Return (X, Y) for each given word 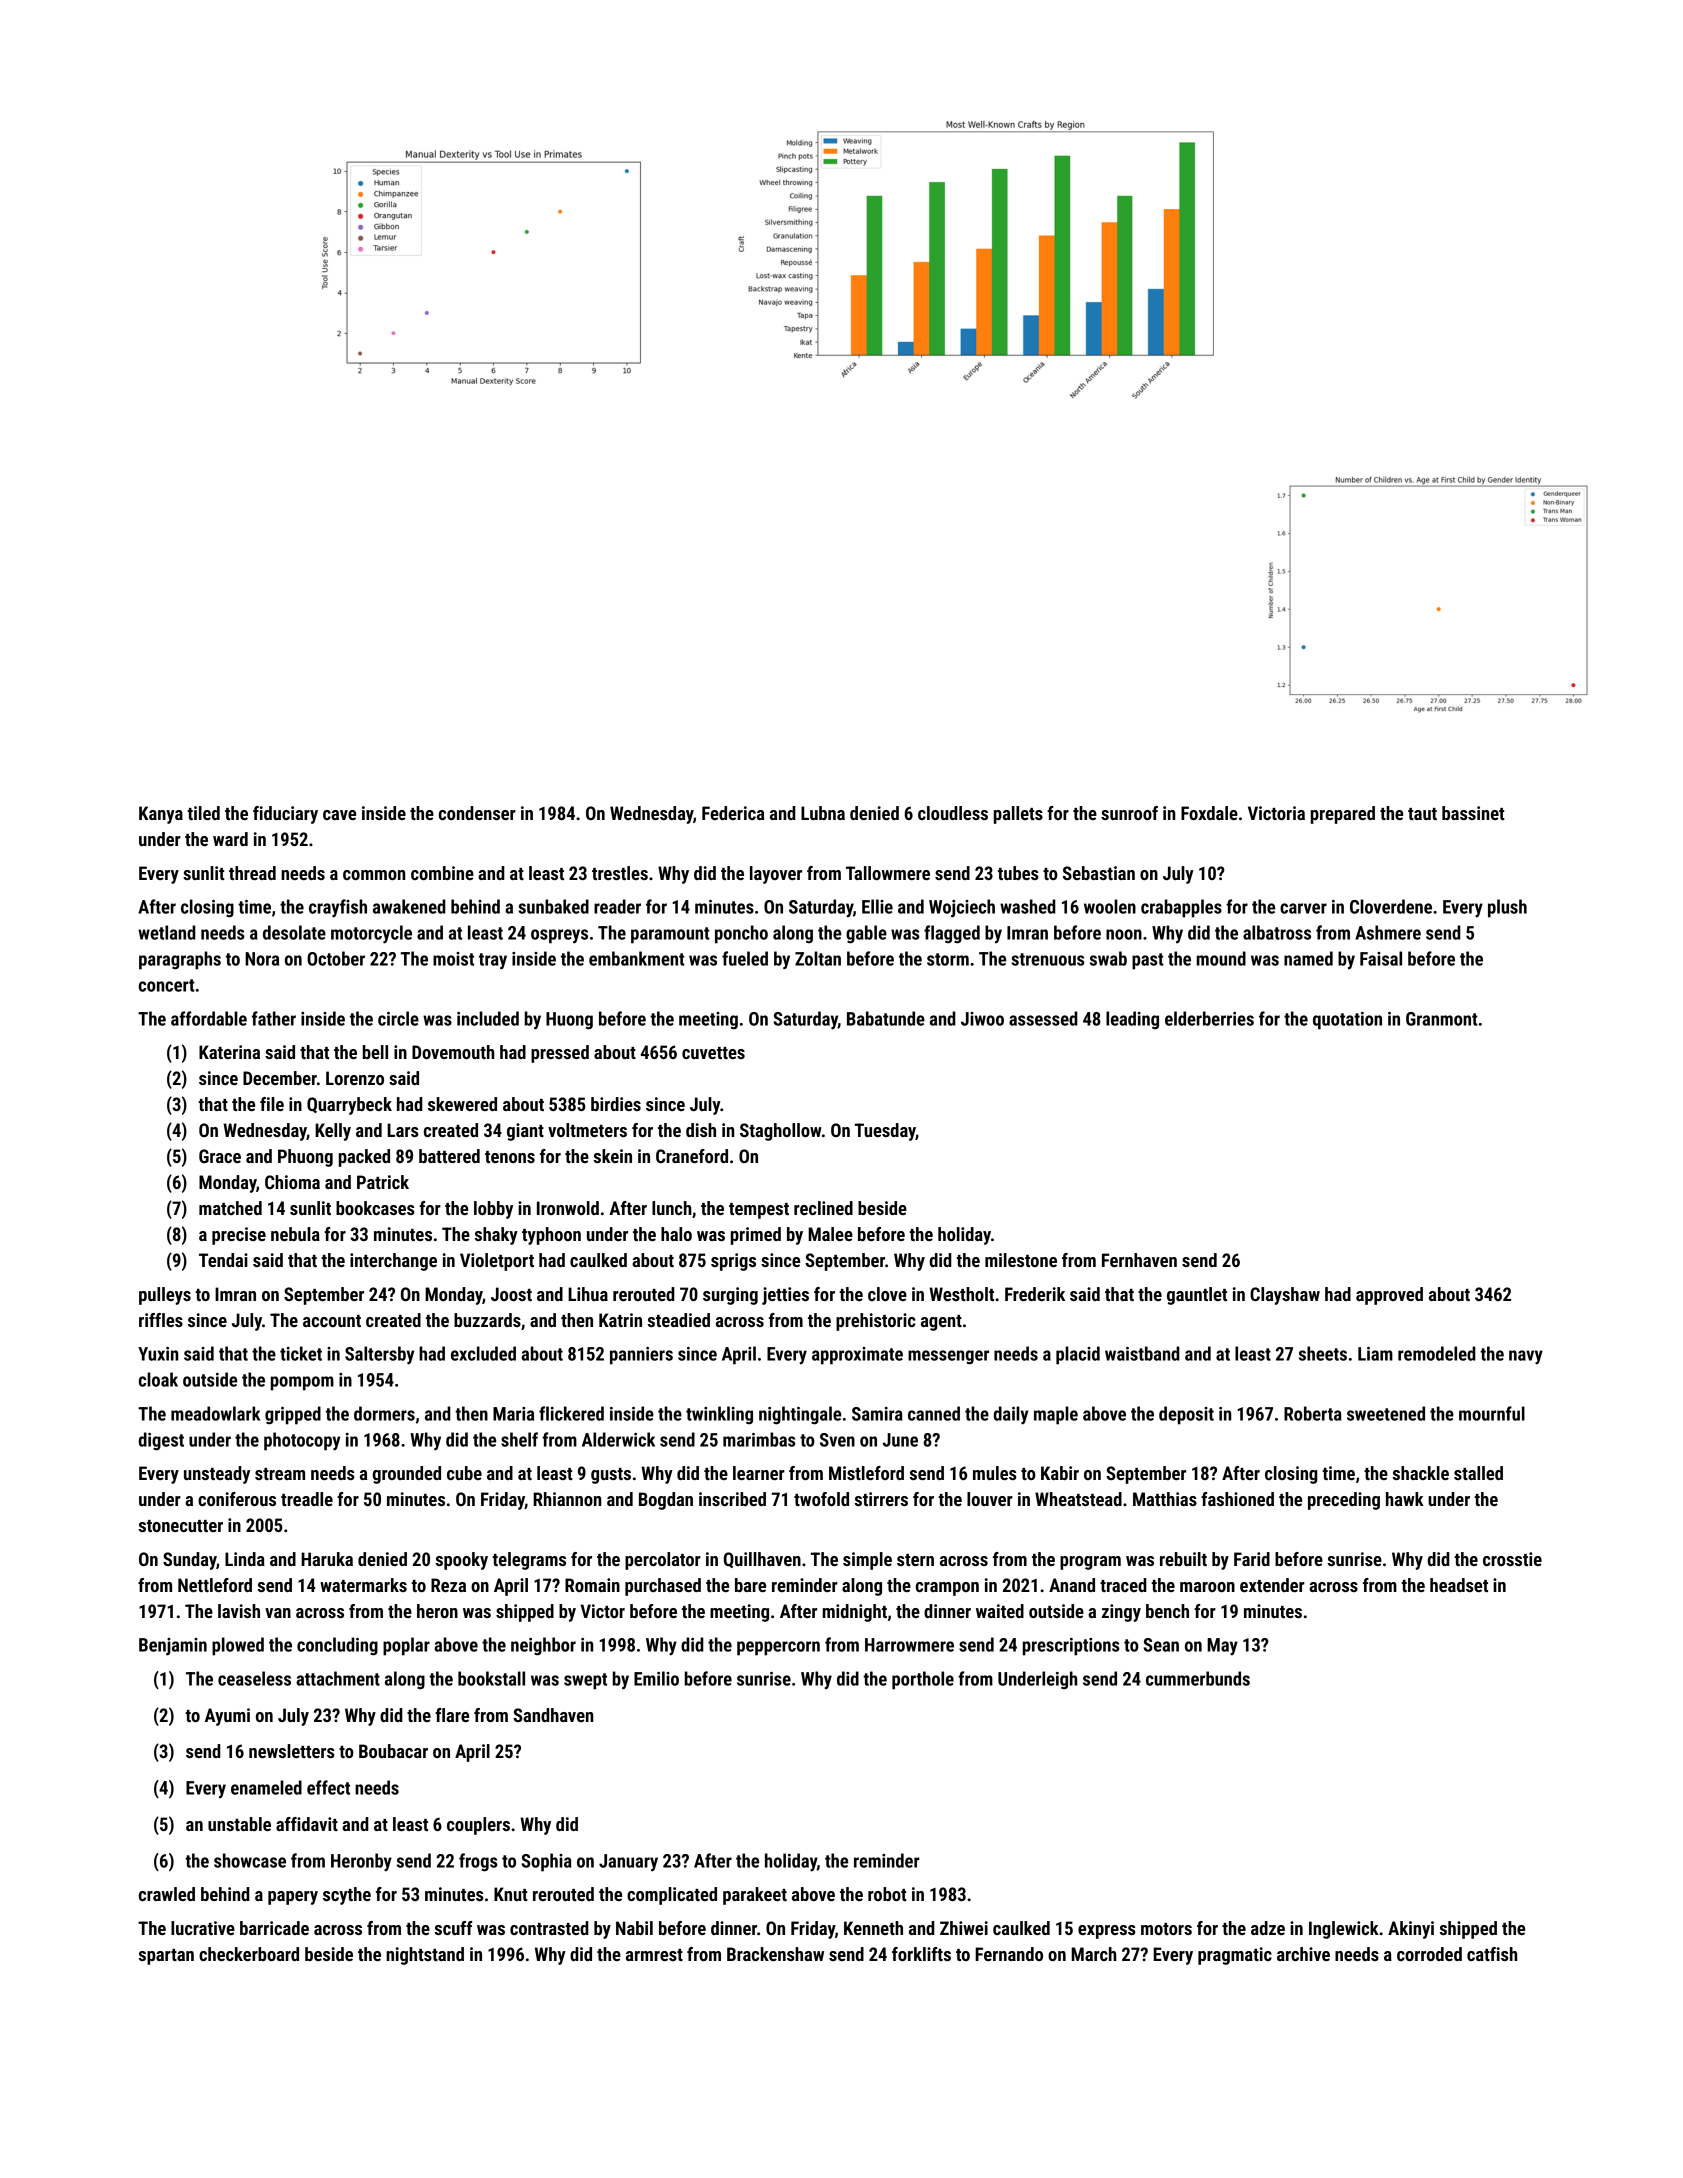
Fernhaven (1139, 1260)
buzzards (487, 1320)
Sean (1161, 1645)
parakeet (755, 1896)
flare (452, 1715)
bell (375, 1052)
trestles (620, 873)
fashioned (1237, 1499)
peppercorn (778, 1648)
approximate (857, 1356)
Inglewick (1344, 1930)
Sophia (547, 1862)
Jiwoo (982, 1019)
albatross (1277, 932)
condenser (477, 813)
